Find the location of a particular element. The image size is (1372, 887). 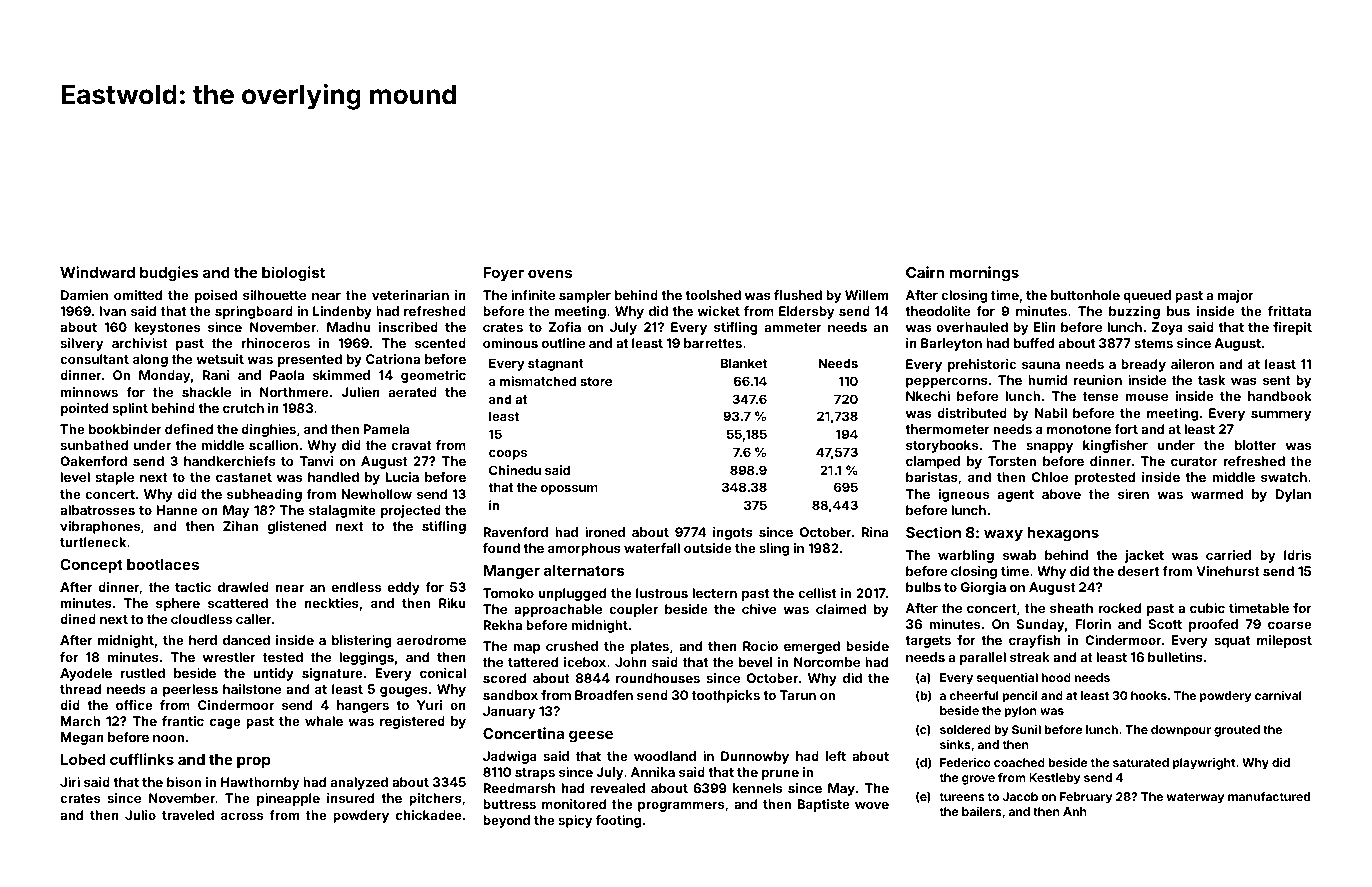

saturated is located at coordinates (1141, 762).
